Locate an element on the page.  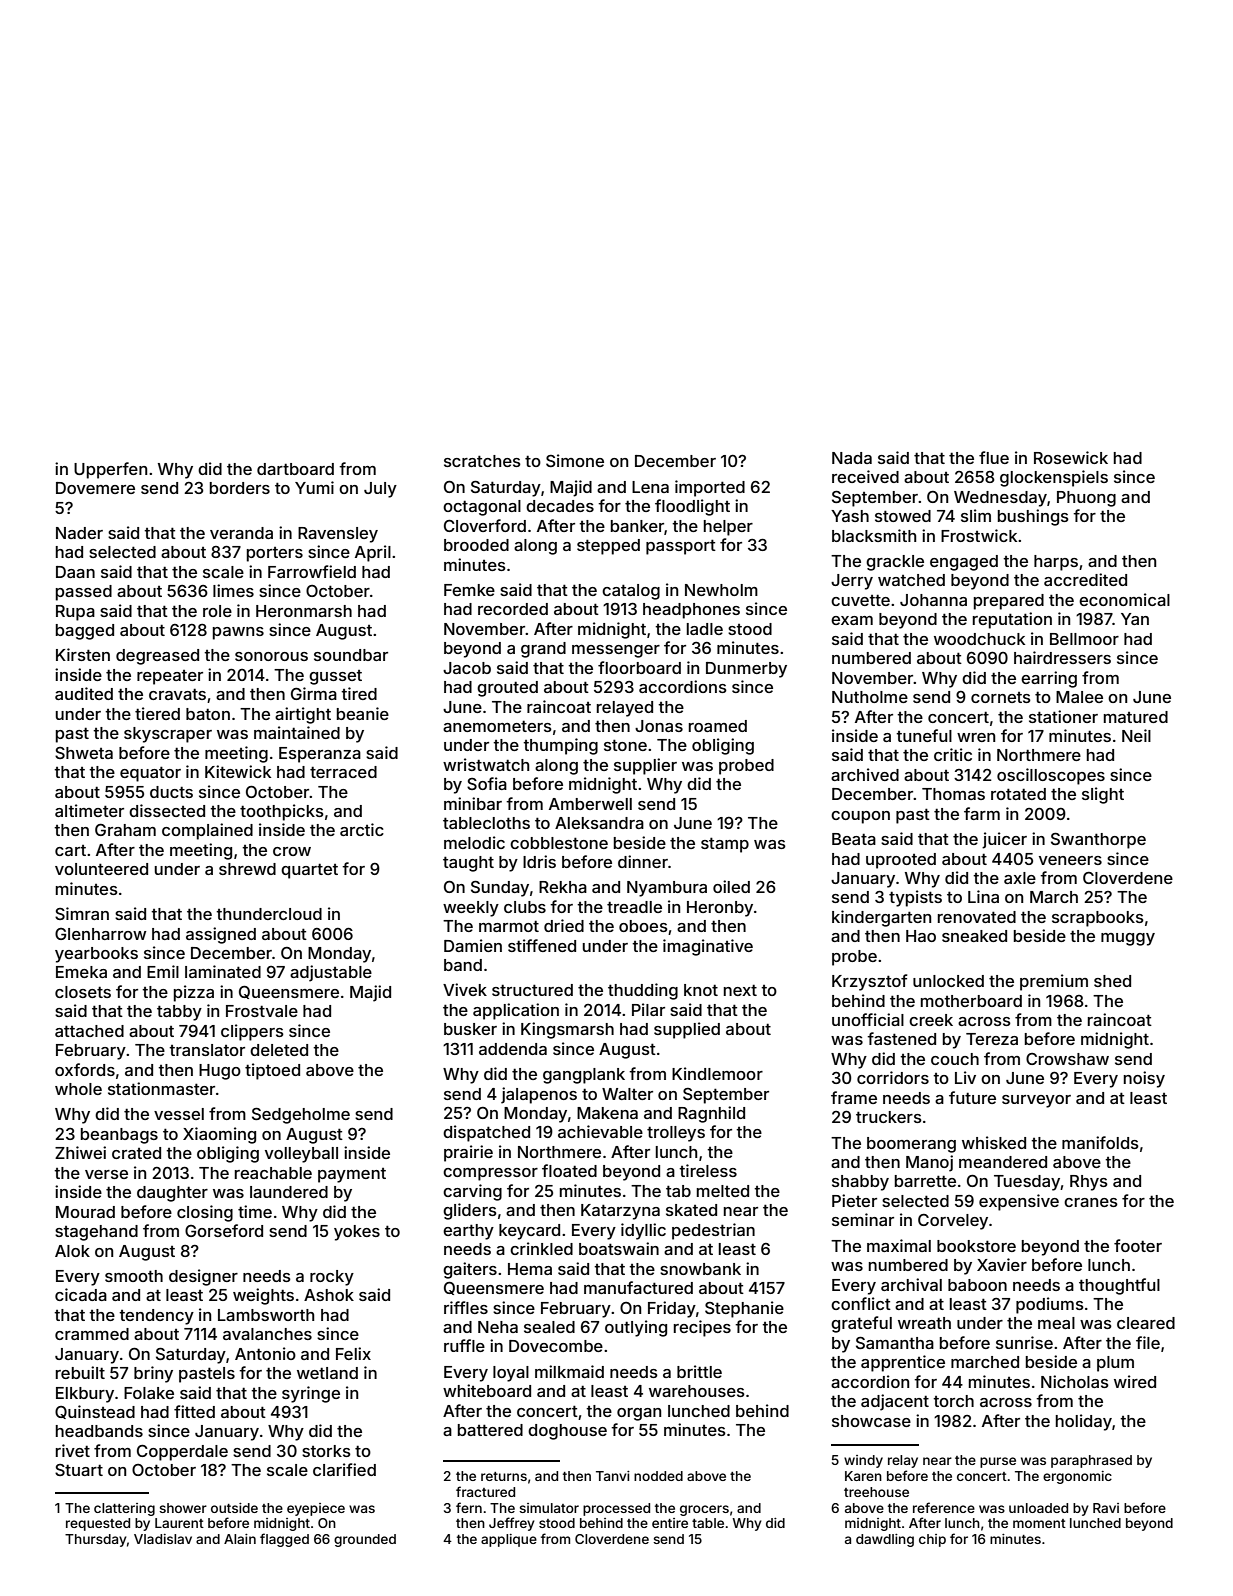
Ashok is located at coordinates (329, 1295).
